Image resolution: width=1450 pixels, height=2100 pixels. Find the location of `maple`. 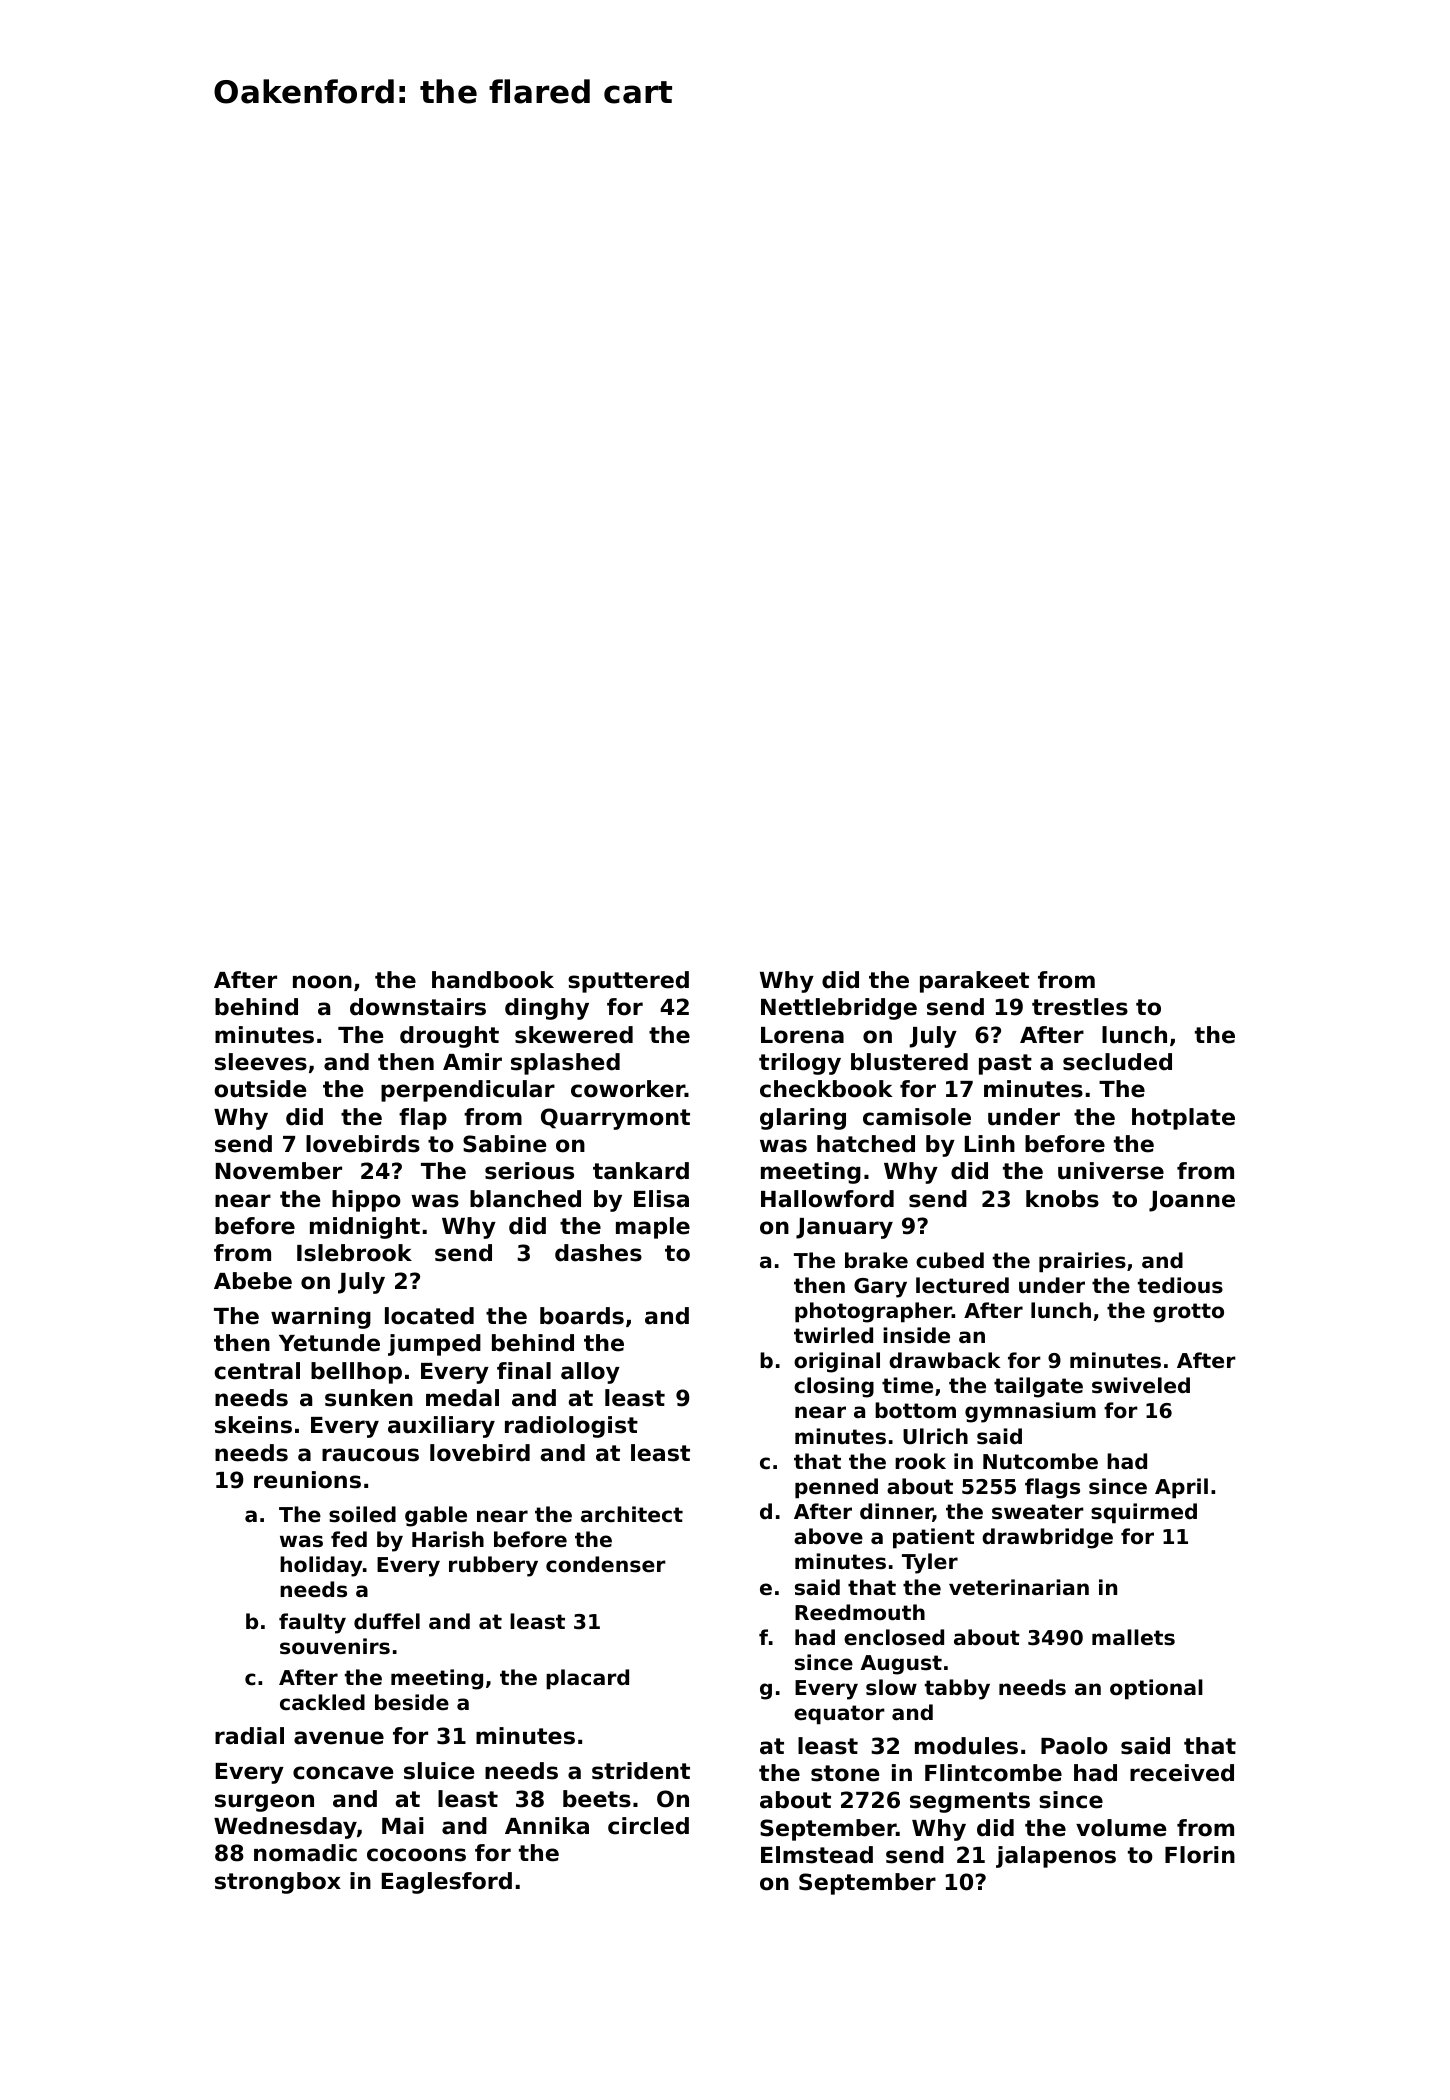

maple is located at coordinates (653, 1228).
